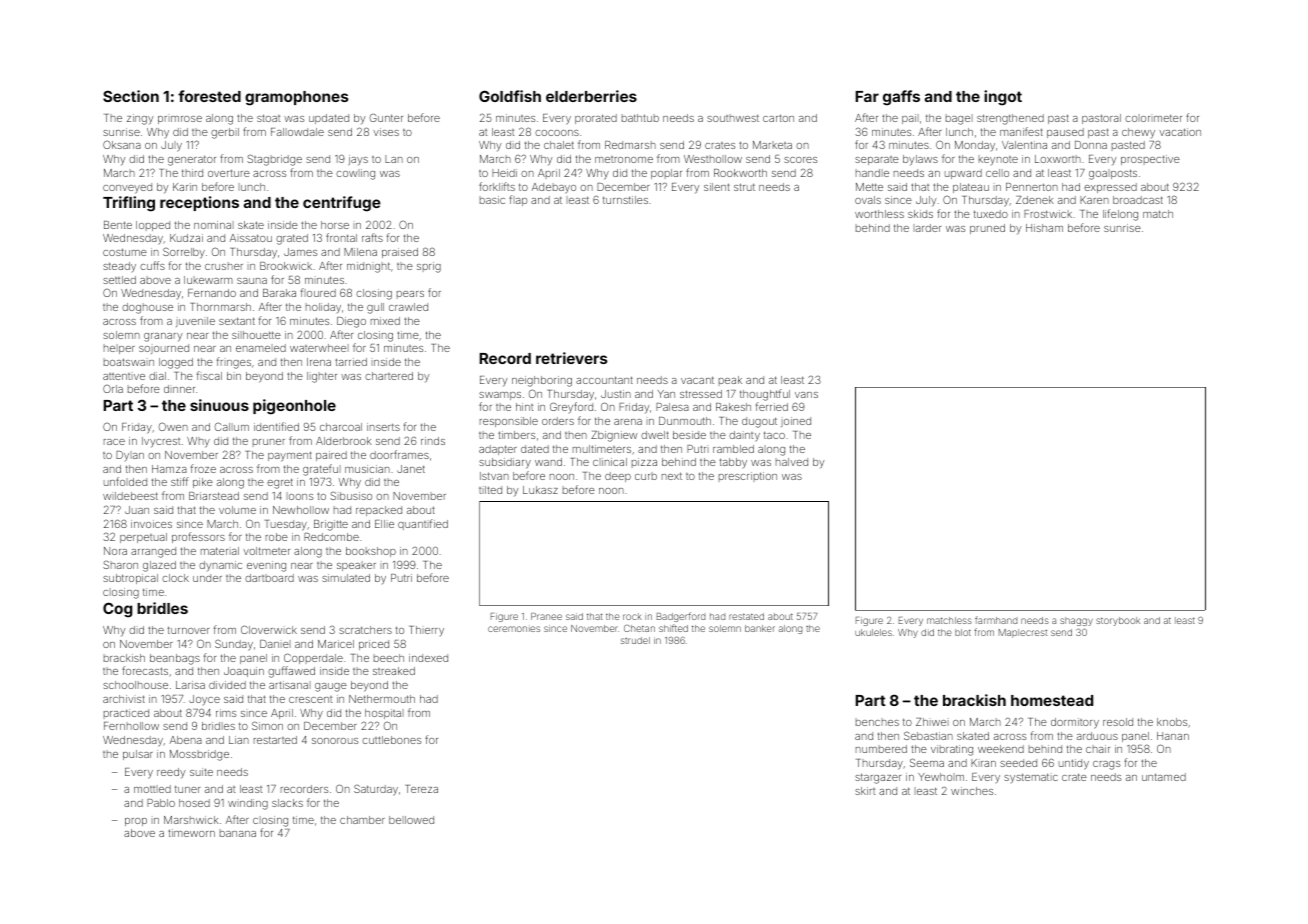  I want to click on wildebeest, so click(130, 496).
